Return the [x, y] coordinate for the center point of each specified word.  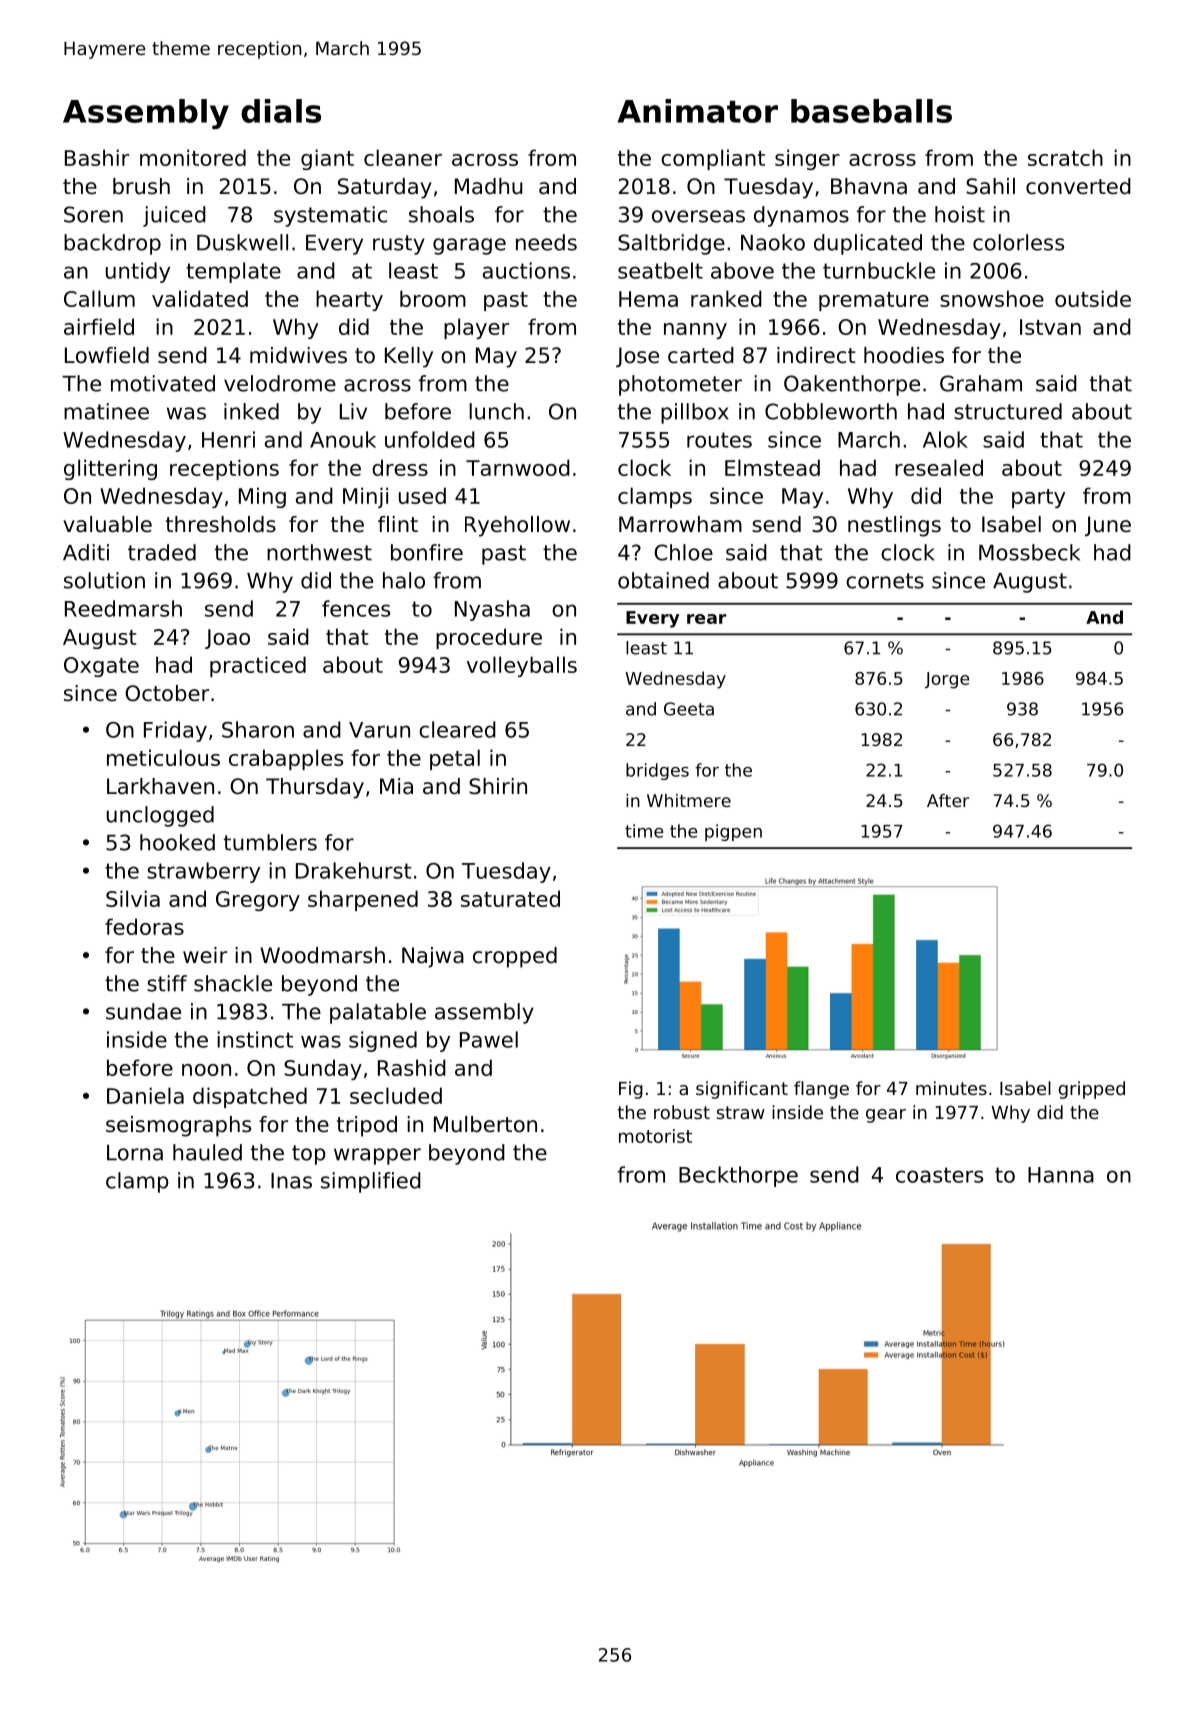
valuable [107, 524]
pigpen [733, 832]
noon [206, 1070]
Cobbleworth [831, 411]
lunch [496, 411]
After [948, 800]
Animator [697, 111]
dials [281, 111]
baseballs [871, 111]
